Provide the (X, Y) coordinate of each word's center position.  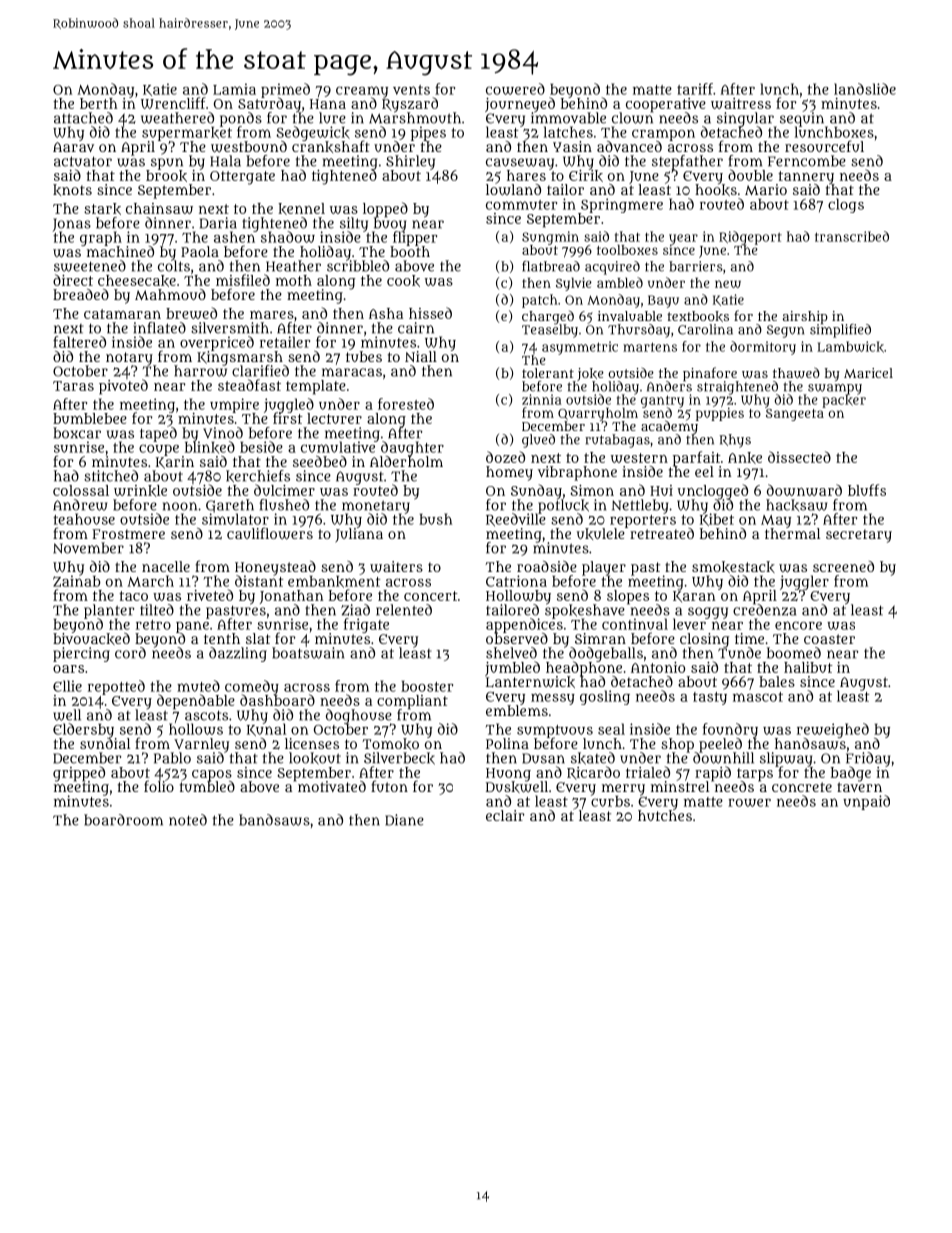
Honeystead (275, 568)
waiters (396, 567)
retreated (662, 533)
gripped (79, 773)
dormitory (763, 348)
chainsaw (159, 208)
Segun (785, 331)
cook (403, 281)
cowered (515, 89)
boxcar (77, 433)
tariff (695, 89)
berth (99, 103)
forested (406, 404)
